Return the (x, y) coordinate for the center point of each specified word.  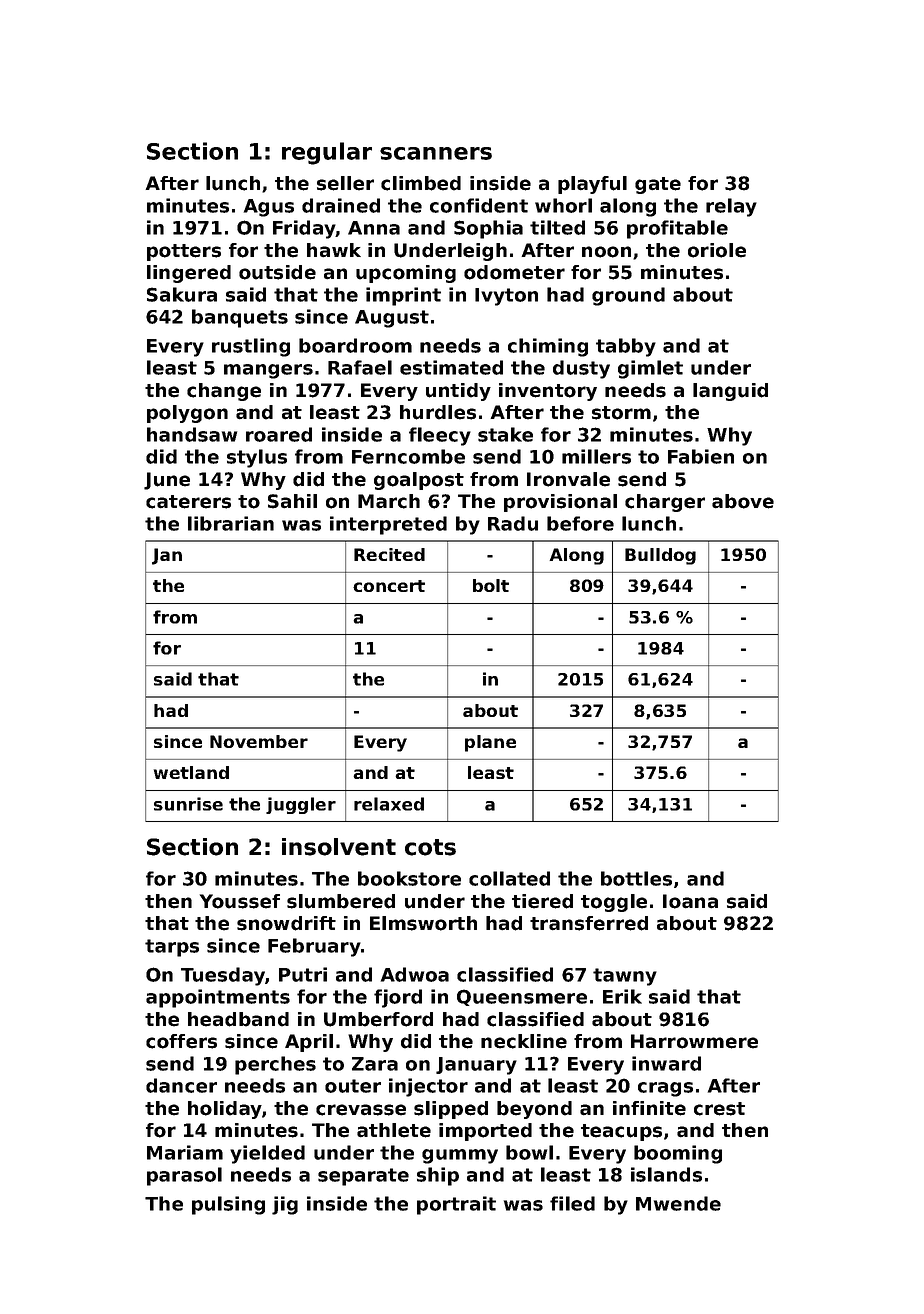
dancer (181, 1085)
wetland (191, 772)
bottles (636, 878)
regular (327, 153)
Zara (375, 1064)
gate (658, 185)
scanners (436, 153)
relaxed (389, 804)
